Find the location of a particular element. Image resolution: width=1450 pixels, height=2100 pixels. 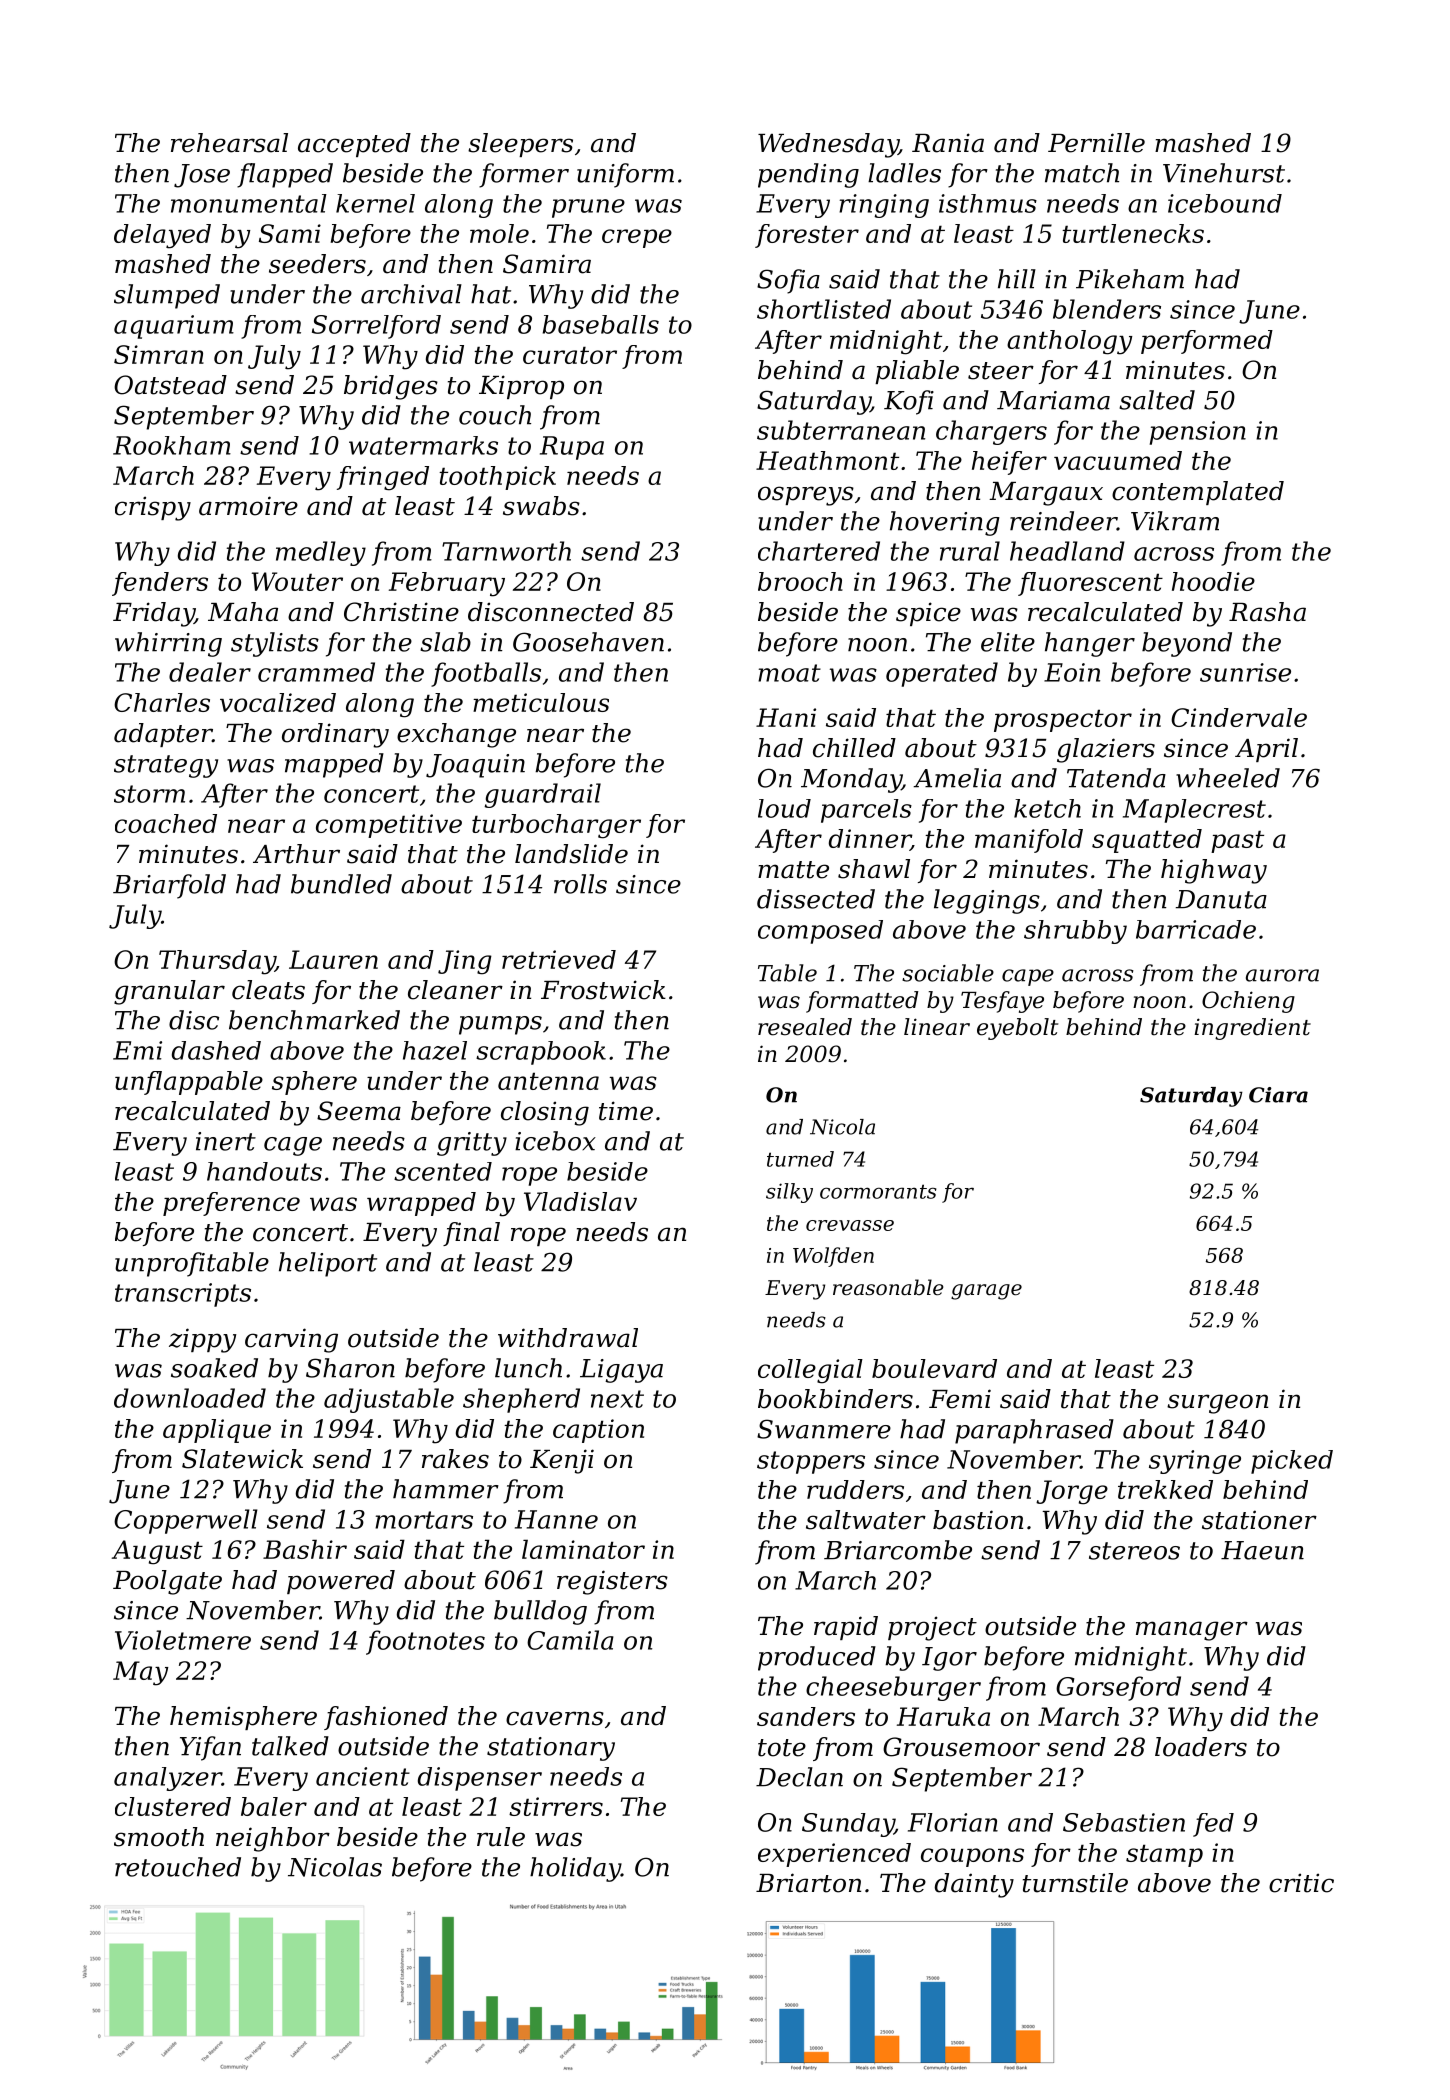

Rupa is located at coordinates (572, 448).
